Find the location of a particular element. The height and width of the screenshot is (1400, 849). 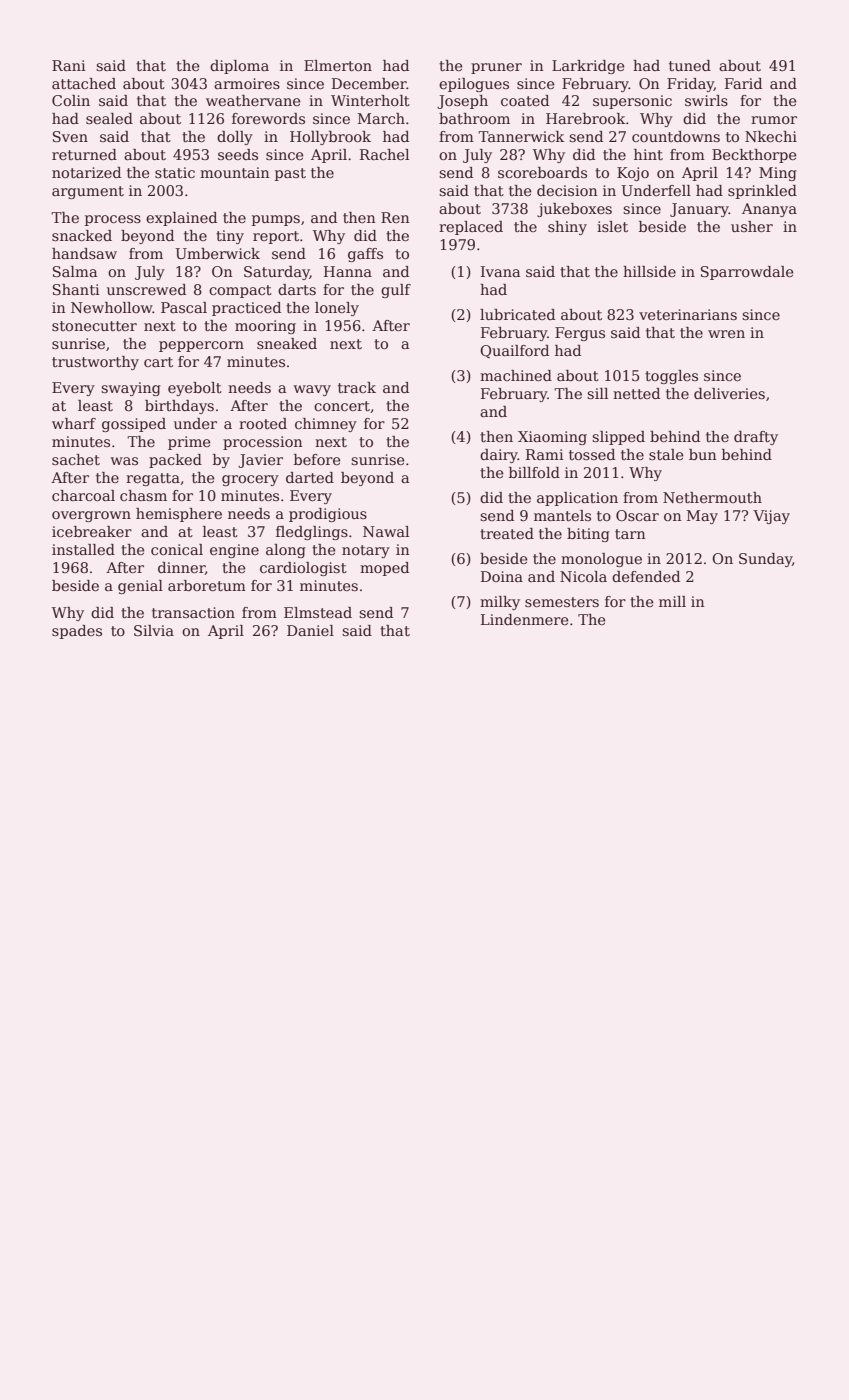

mill is located at coordinates (672, 601).
